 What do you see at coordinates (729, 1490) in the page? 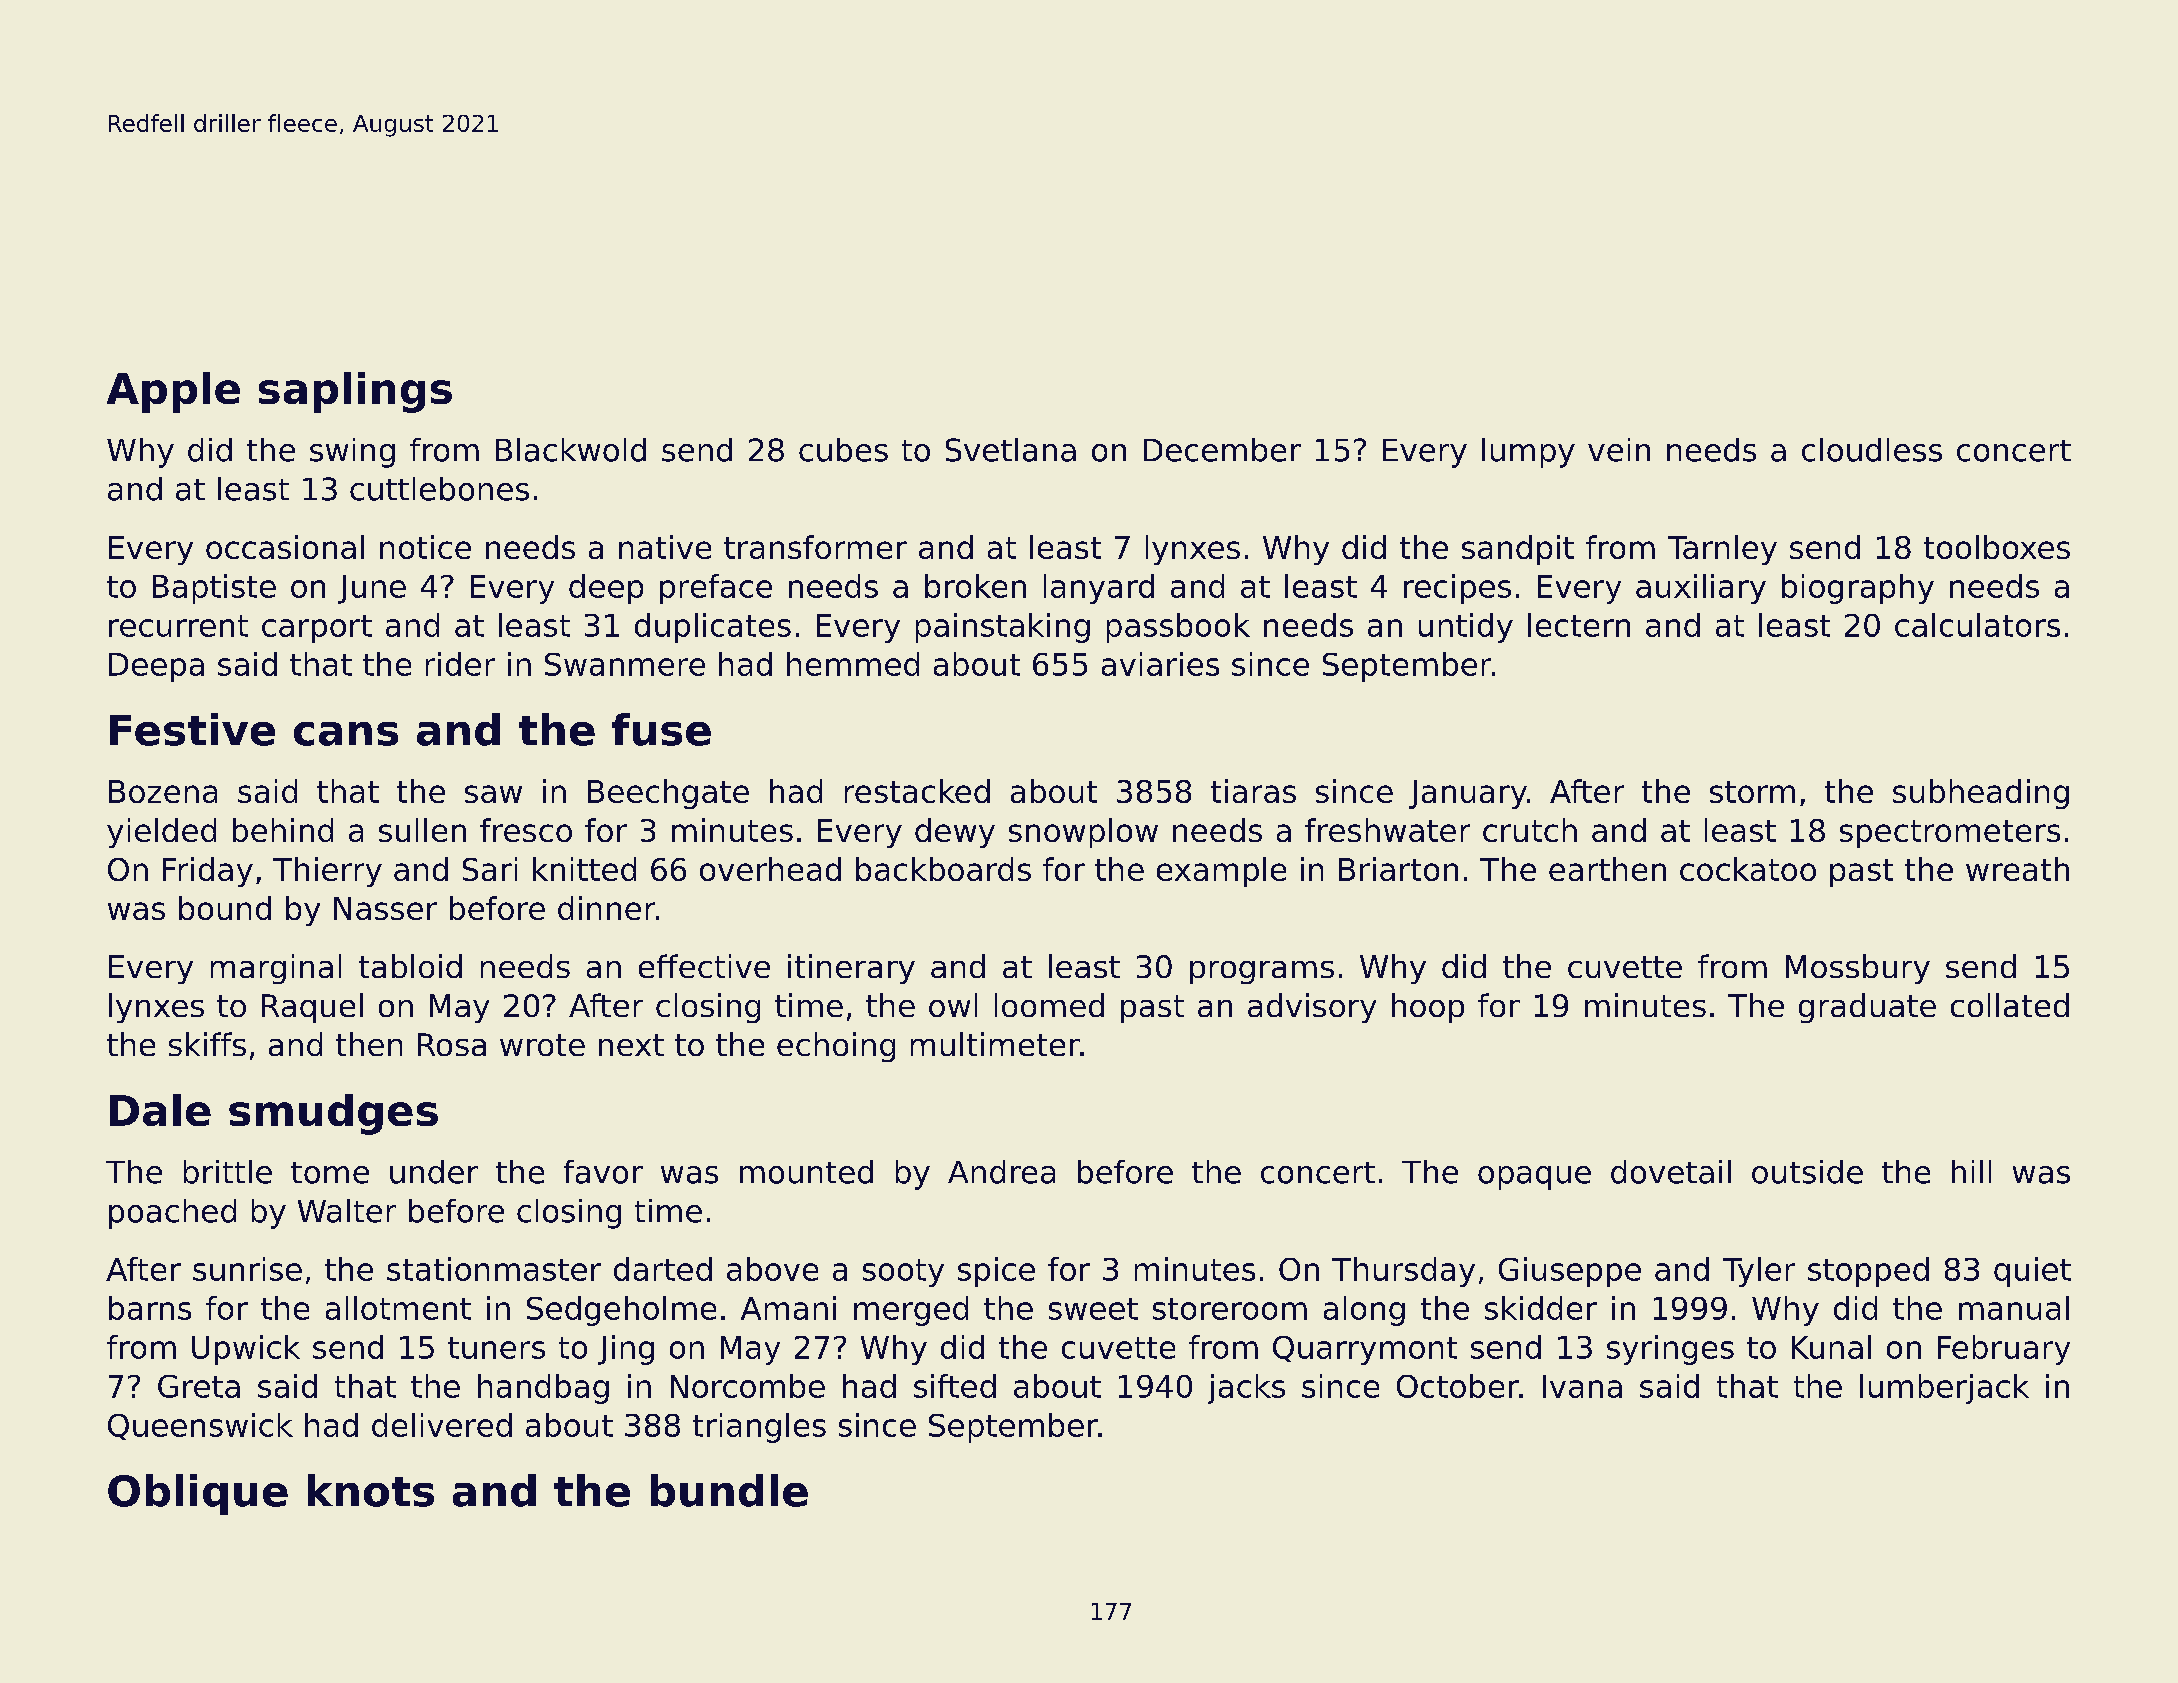
I see `bundle` at bounding box center [729, 1490].
